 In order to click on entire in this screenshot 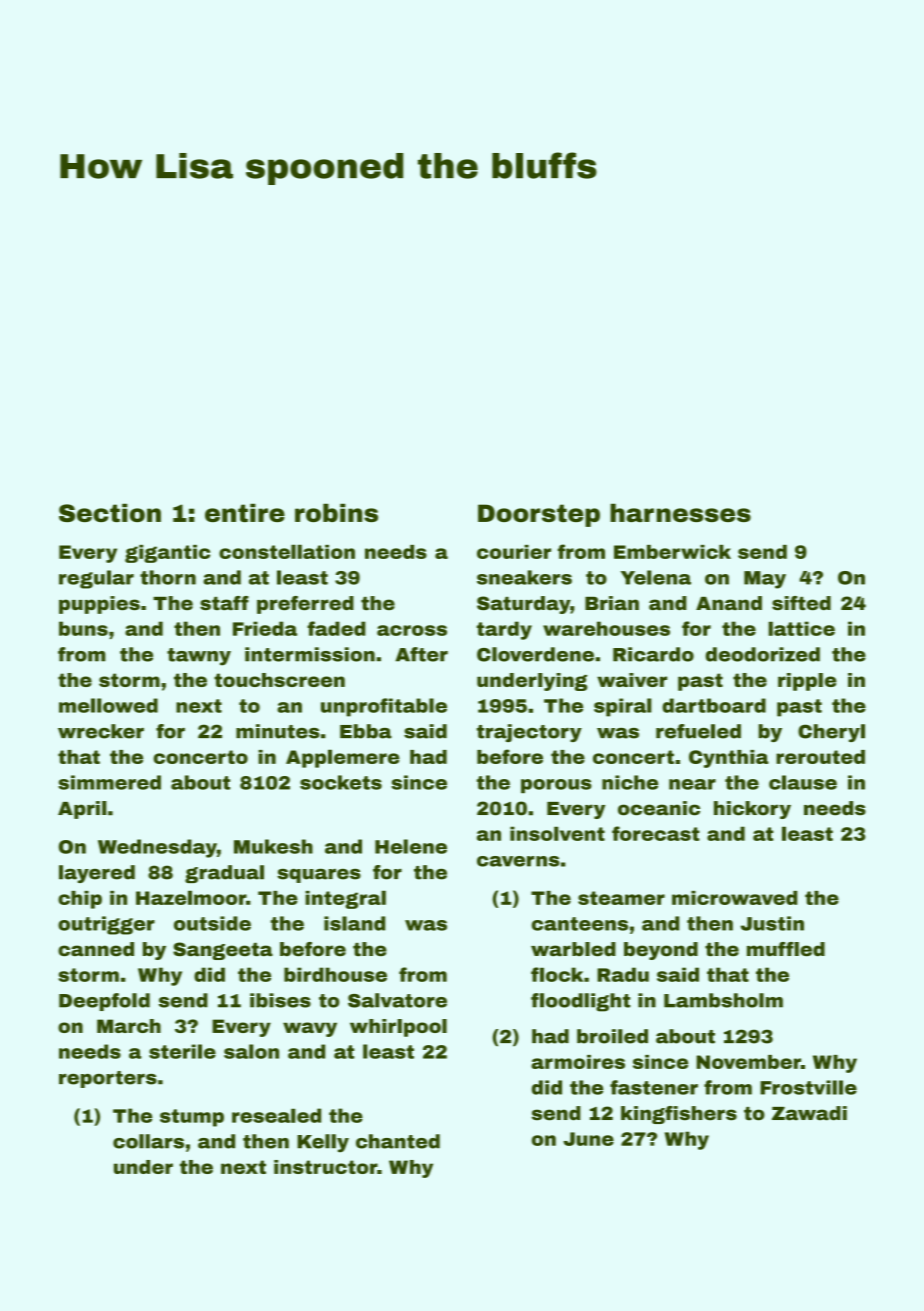, I will do `click(245, 513)`.
